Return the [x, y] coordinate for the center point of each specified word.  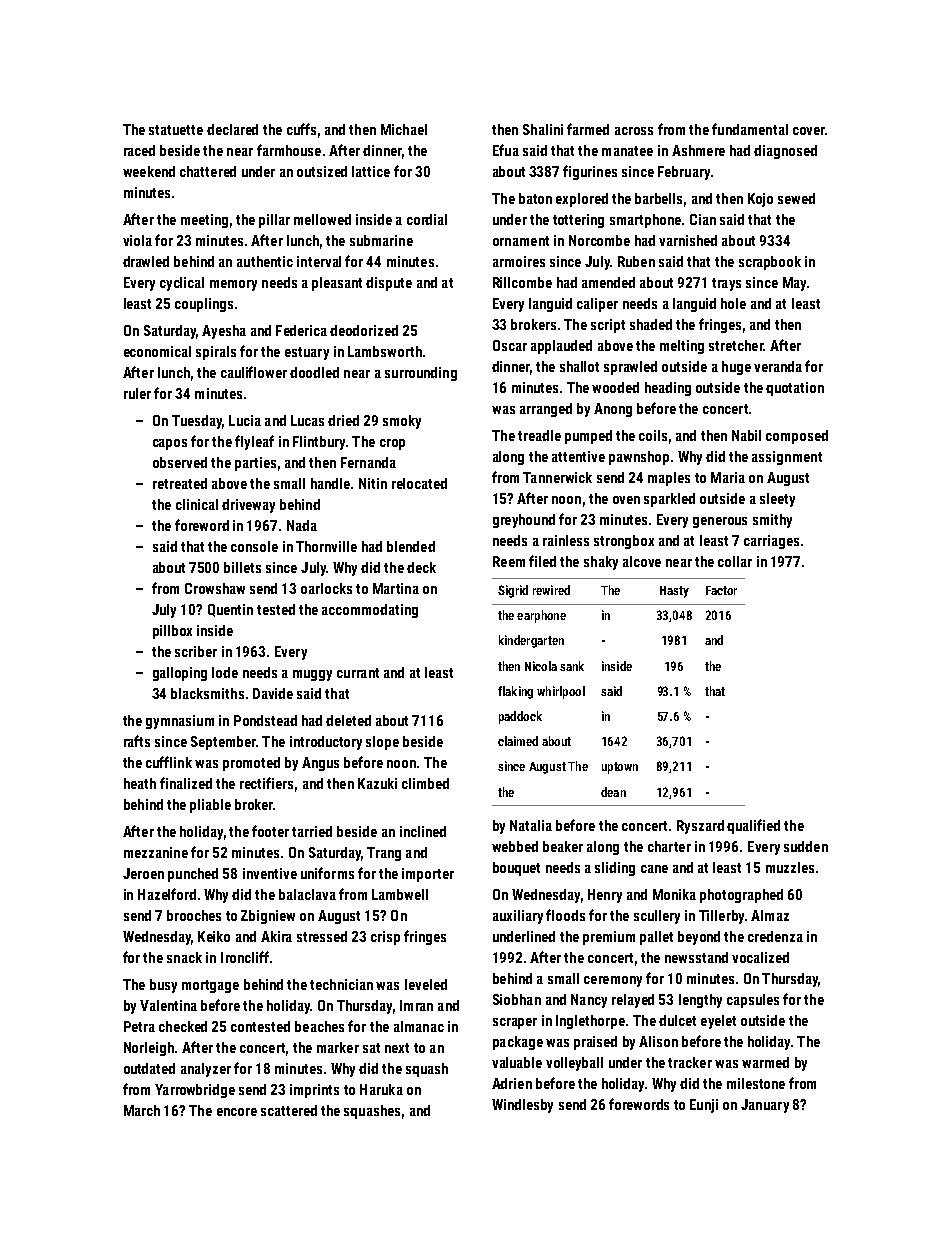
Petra [139, 1026]
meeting [204, 221]
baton [535, 198]
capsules [753, 1001]
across [634, 131]
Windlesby [522, 1106]
